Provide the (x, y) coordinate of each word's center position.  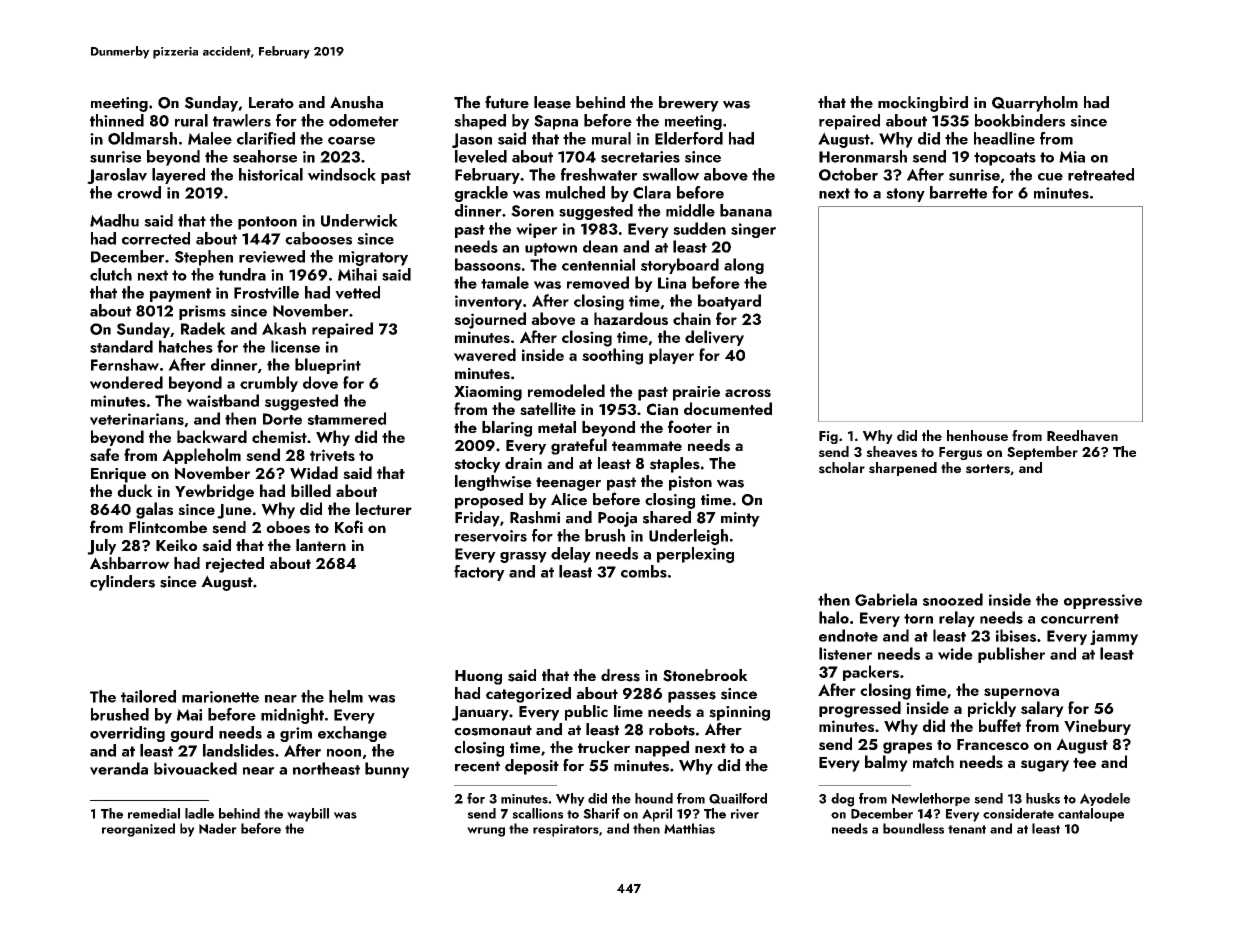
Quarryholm (1035, 104)
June (234, 511)
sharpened (903, 469)
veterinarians (137, 419)
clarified (266, 138)
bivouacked (195, 768)
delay (571, 555)
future (507, 102)
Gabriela (886, 599)
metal (557, 427)
